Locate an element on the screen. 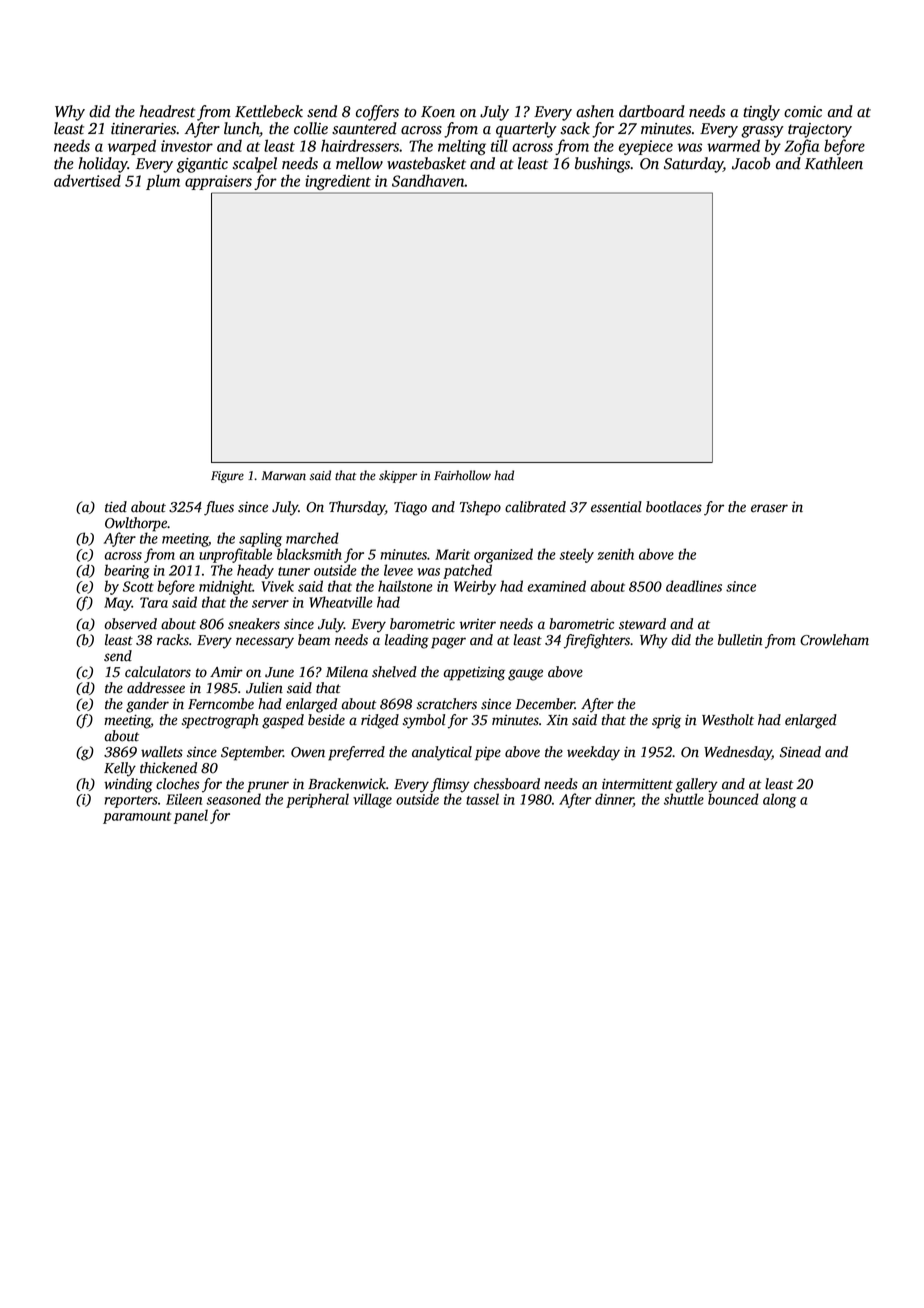 This screenshot has width=924, height=1308. Saturday is located at coordinates (693, 165).
